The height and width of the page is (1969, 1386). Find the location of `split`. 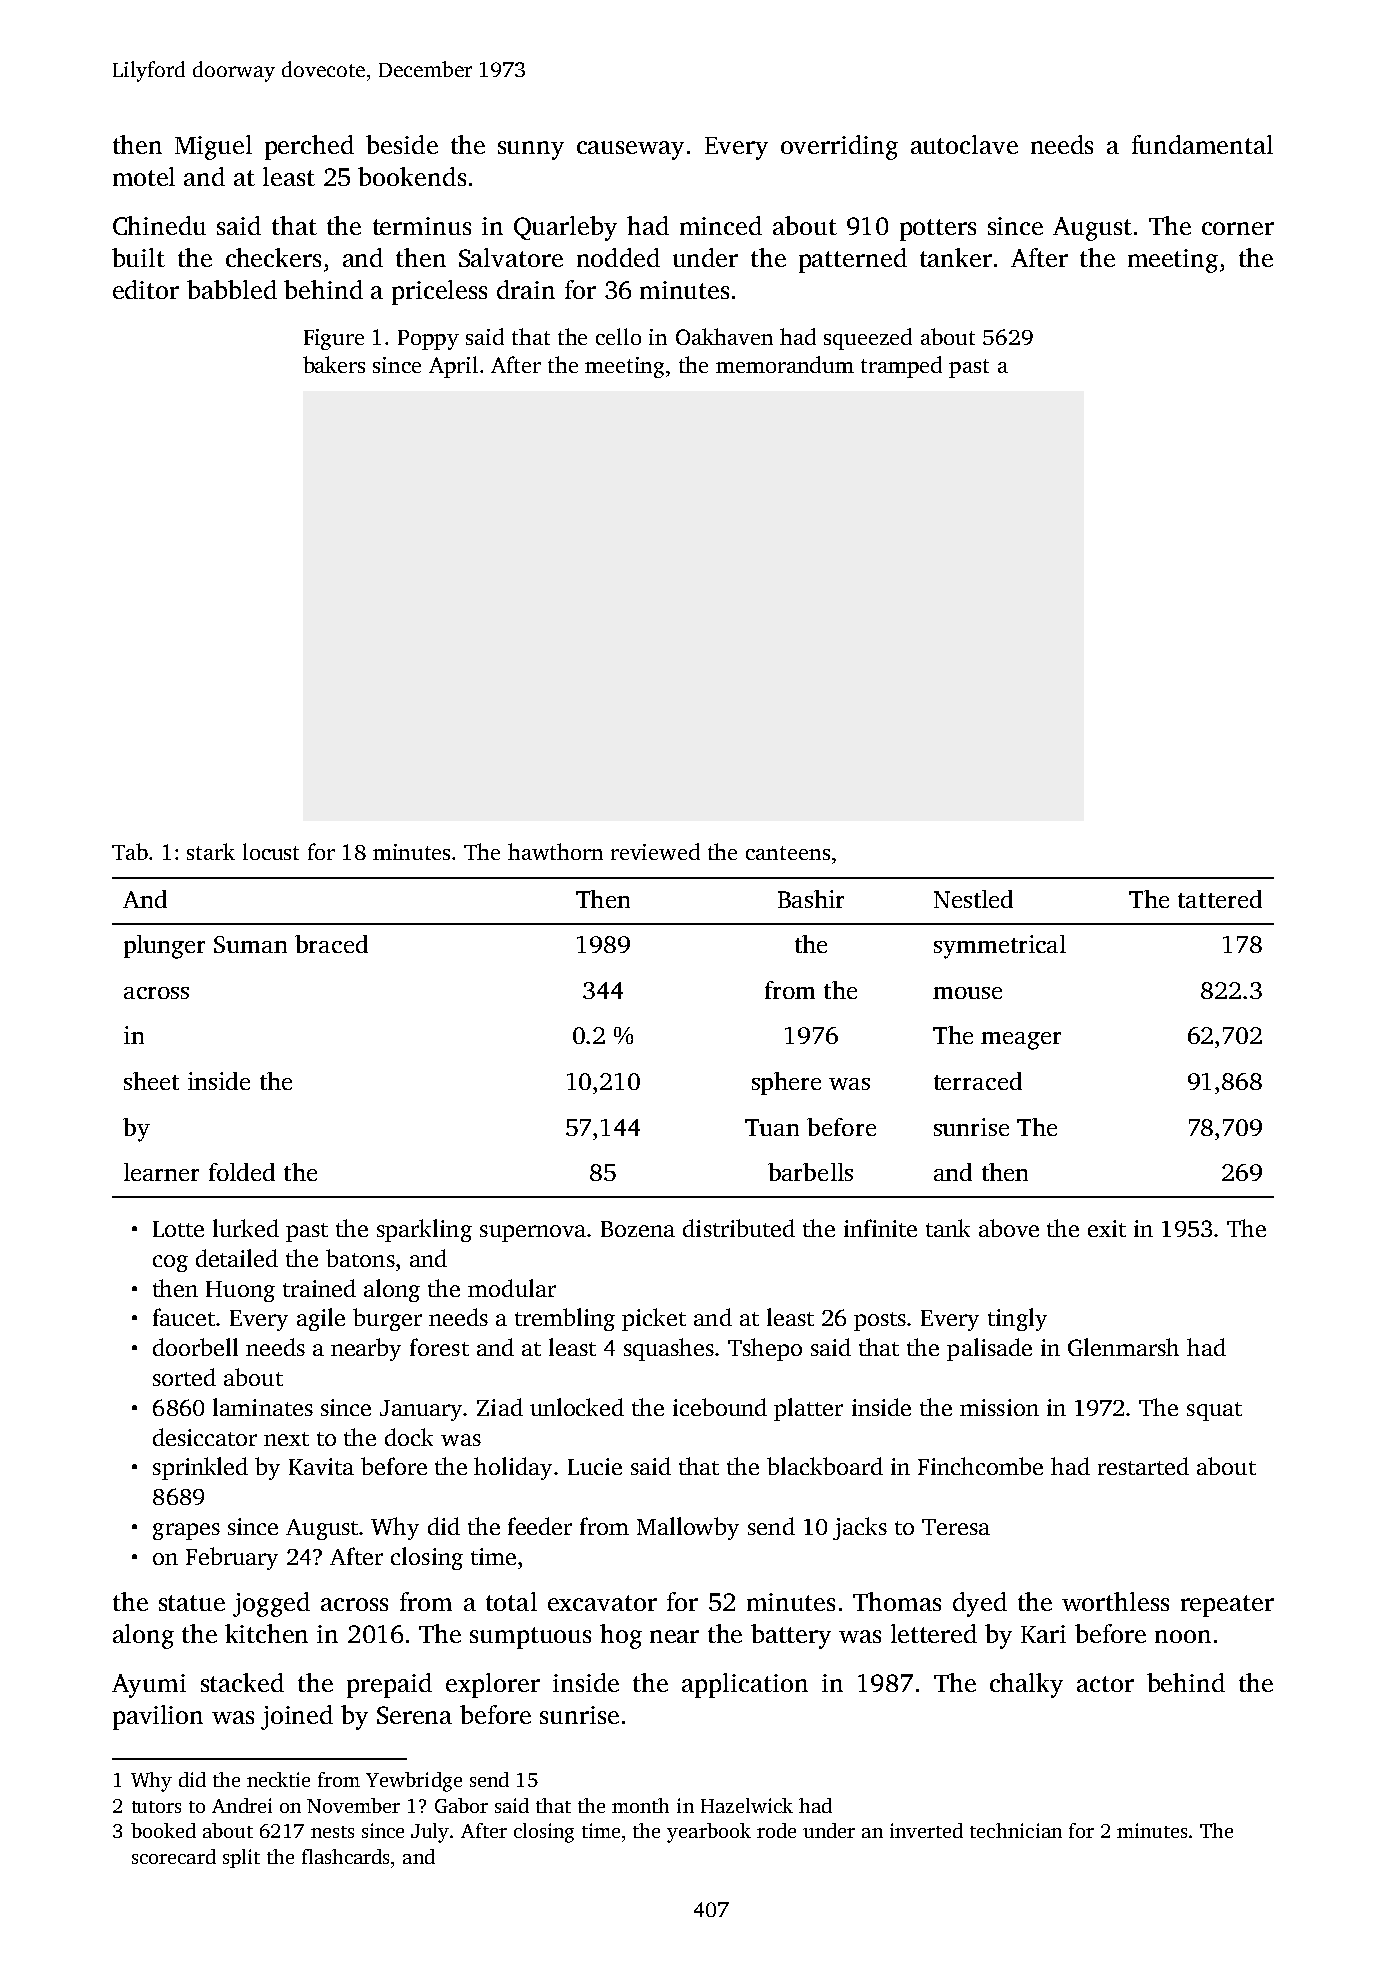

split is located at coordinates (241, 1858).
